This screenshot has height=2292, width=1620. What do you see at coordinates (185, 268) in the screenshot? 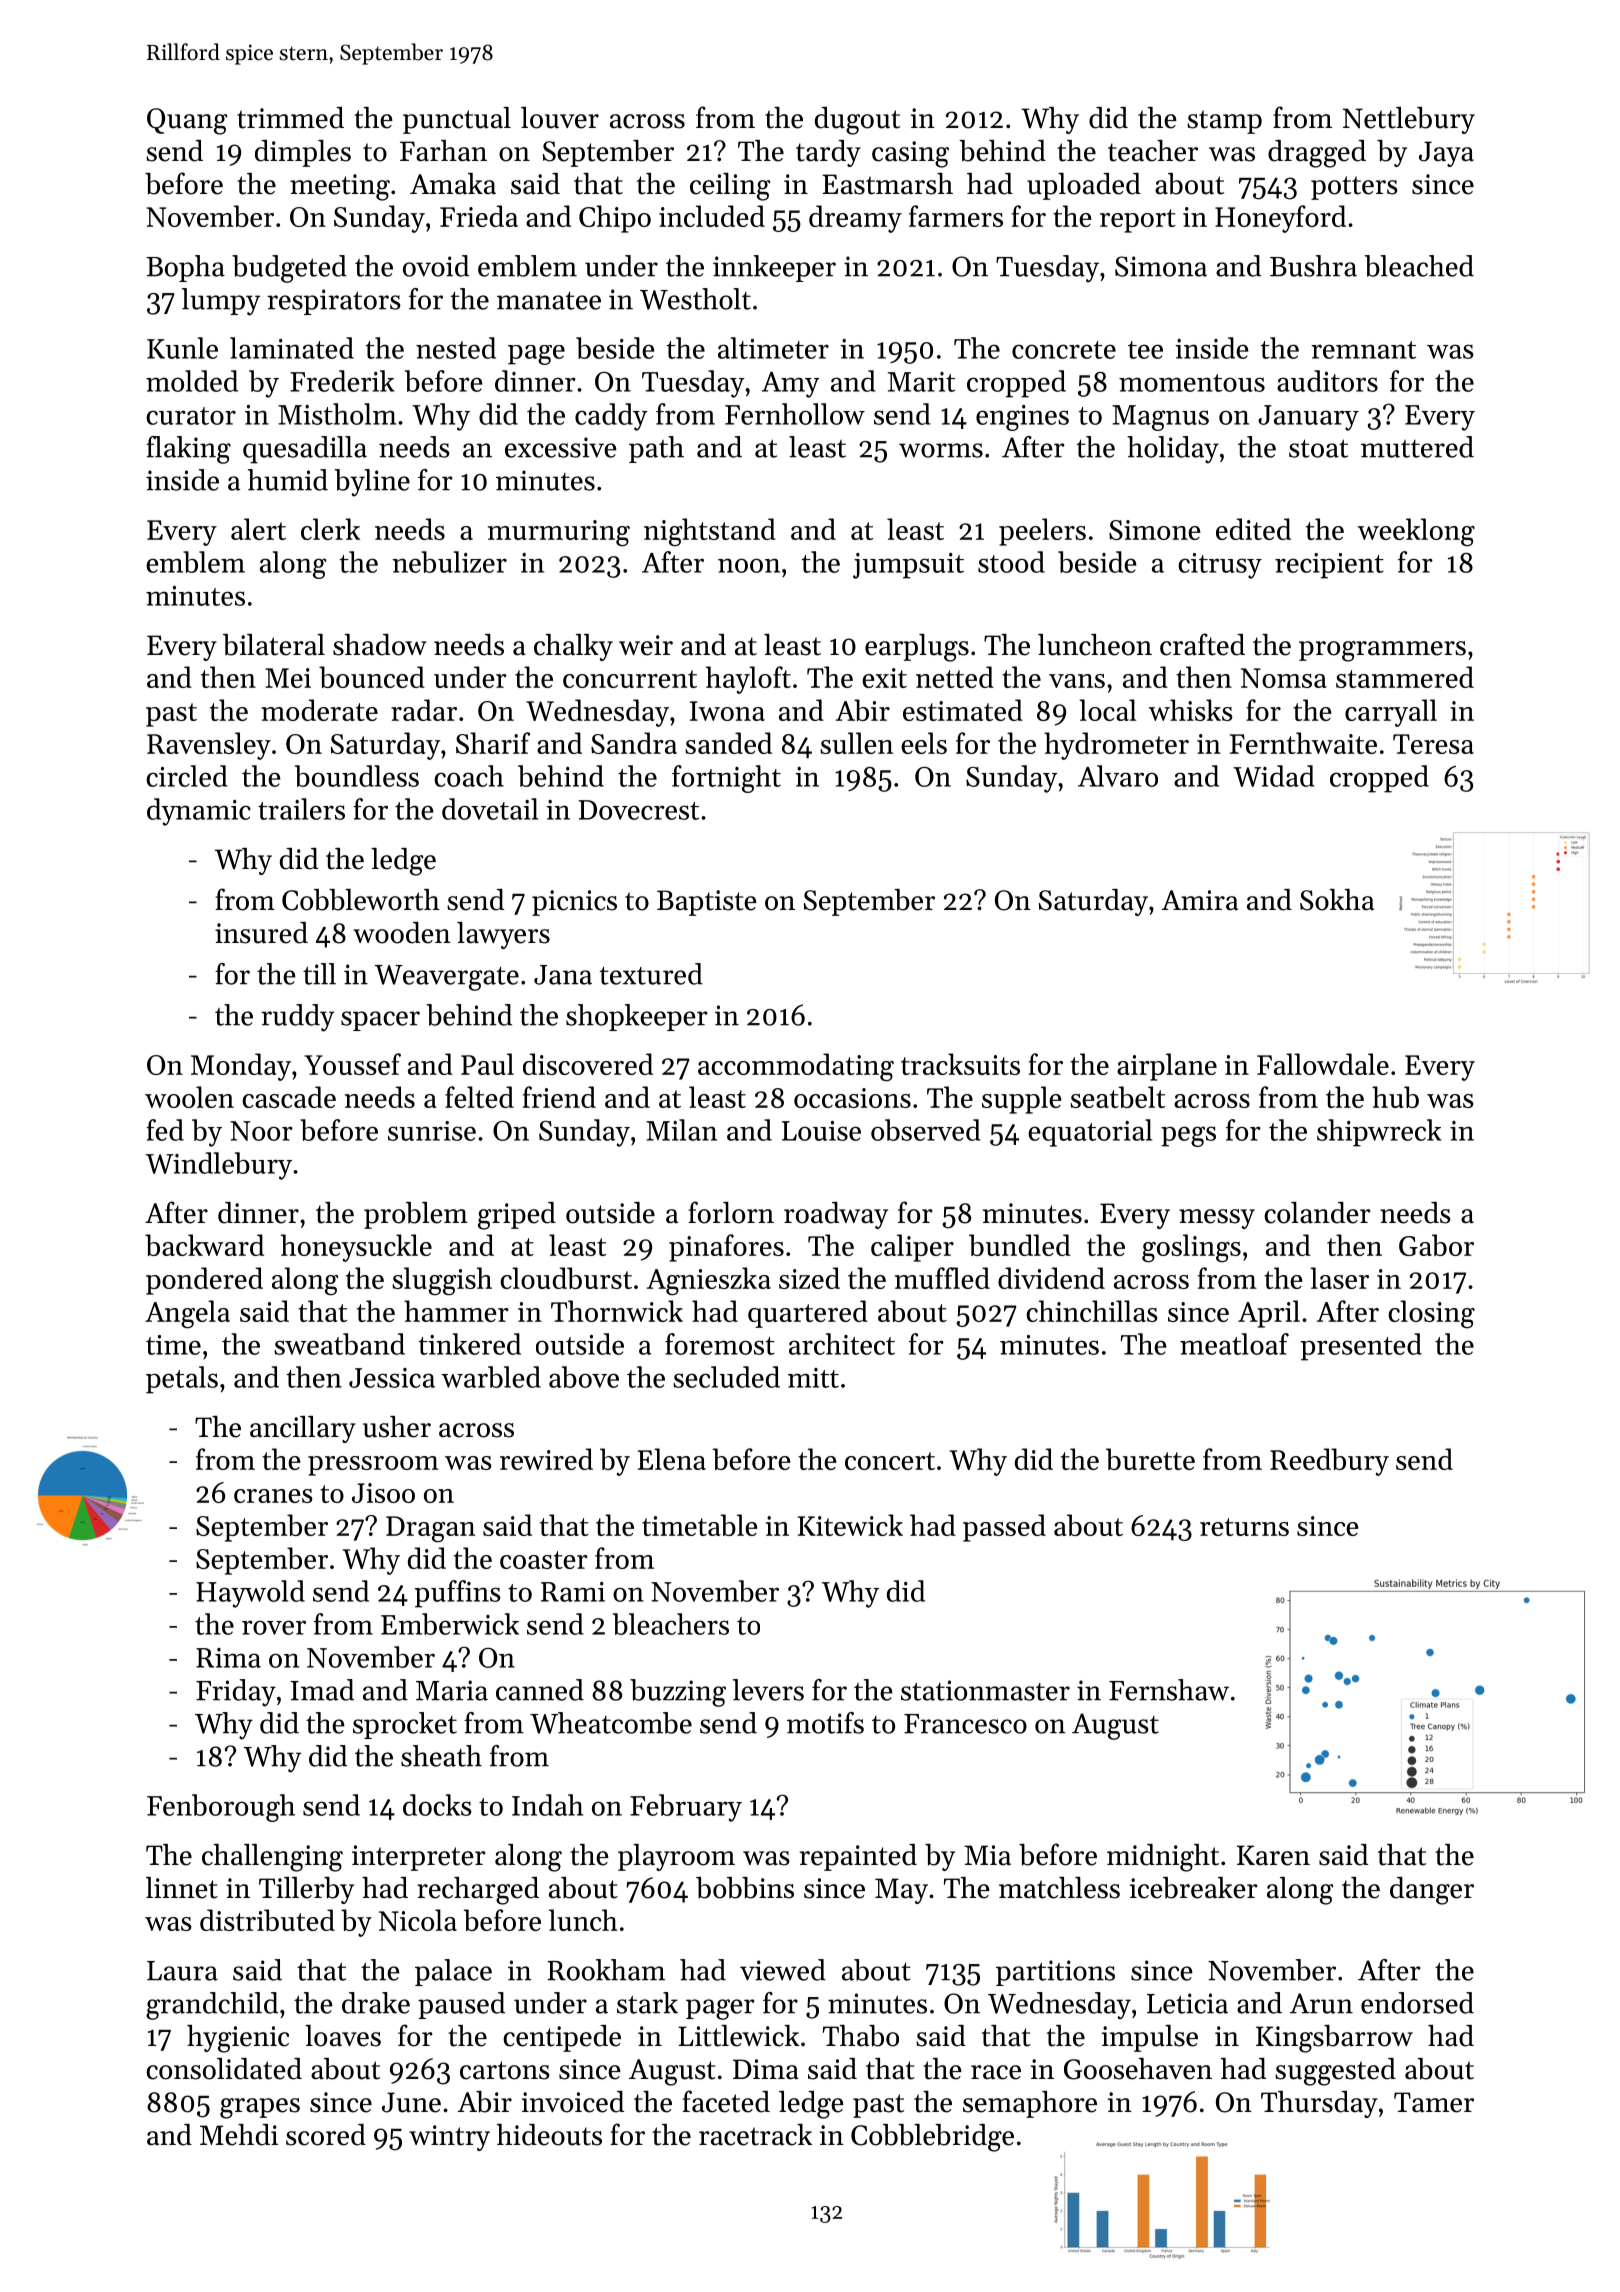
I see `Bopha` at bounding box center [185, 268].
